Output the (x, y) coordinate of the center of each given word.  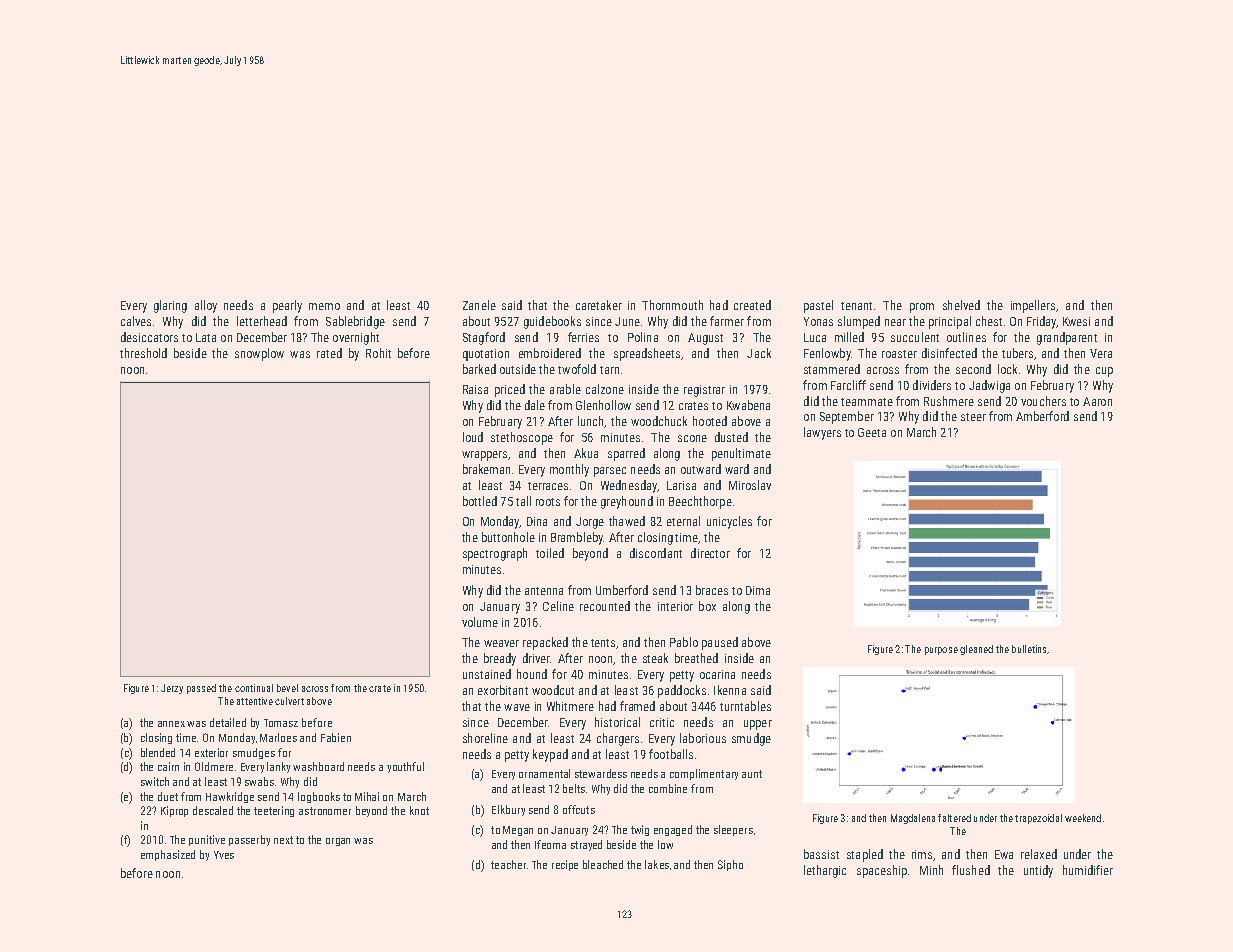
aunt (752, 774)
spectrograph (495, 554)
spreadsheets (647, 354)
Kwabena (748, 405)
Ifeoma (550, 844)
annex (171, 724)
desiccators (149, 337)
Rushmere (949, 401)
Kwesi (1076, 321)
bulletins (1029, 649)
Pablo (684, 642)
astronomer (325, 811)
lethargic (825, 871)
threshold (143, 353)
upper (758, 725)
